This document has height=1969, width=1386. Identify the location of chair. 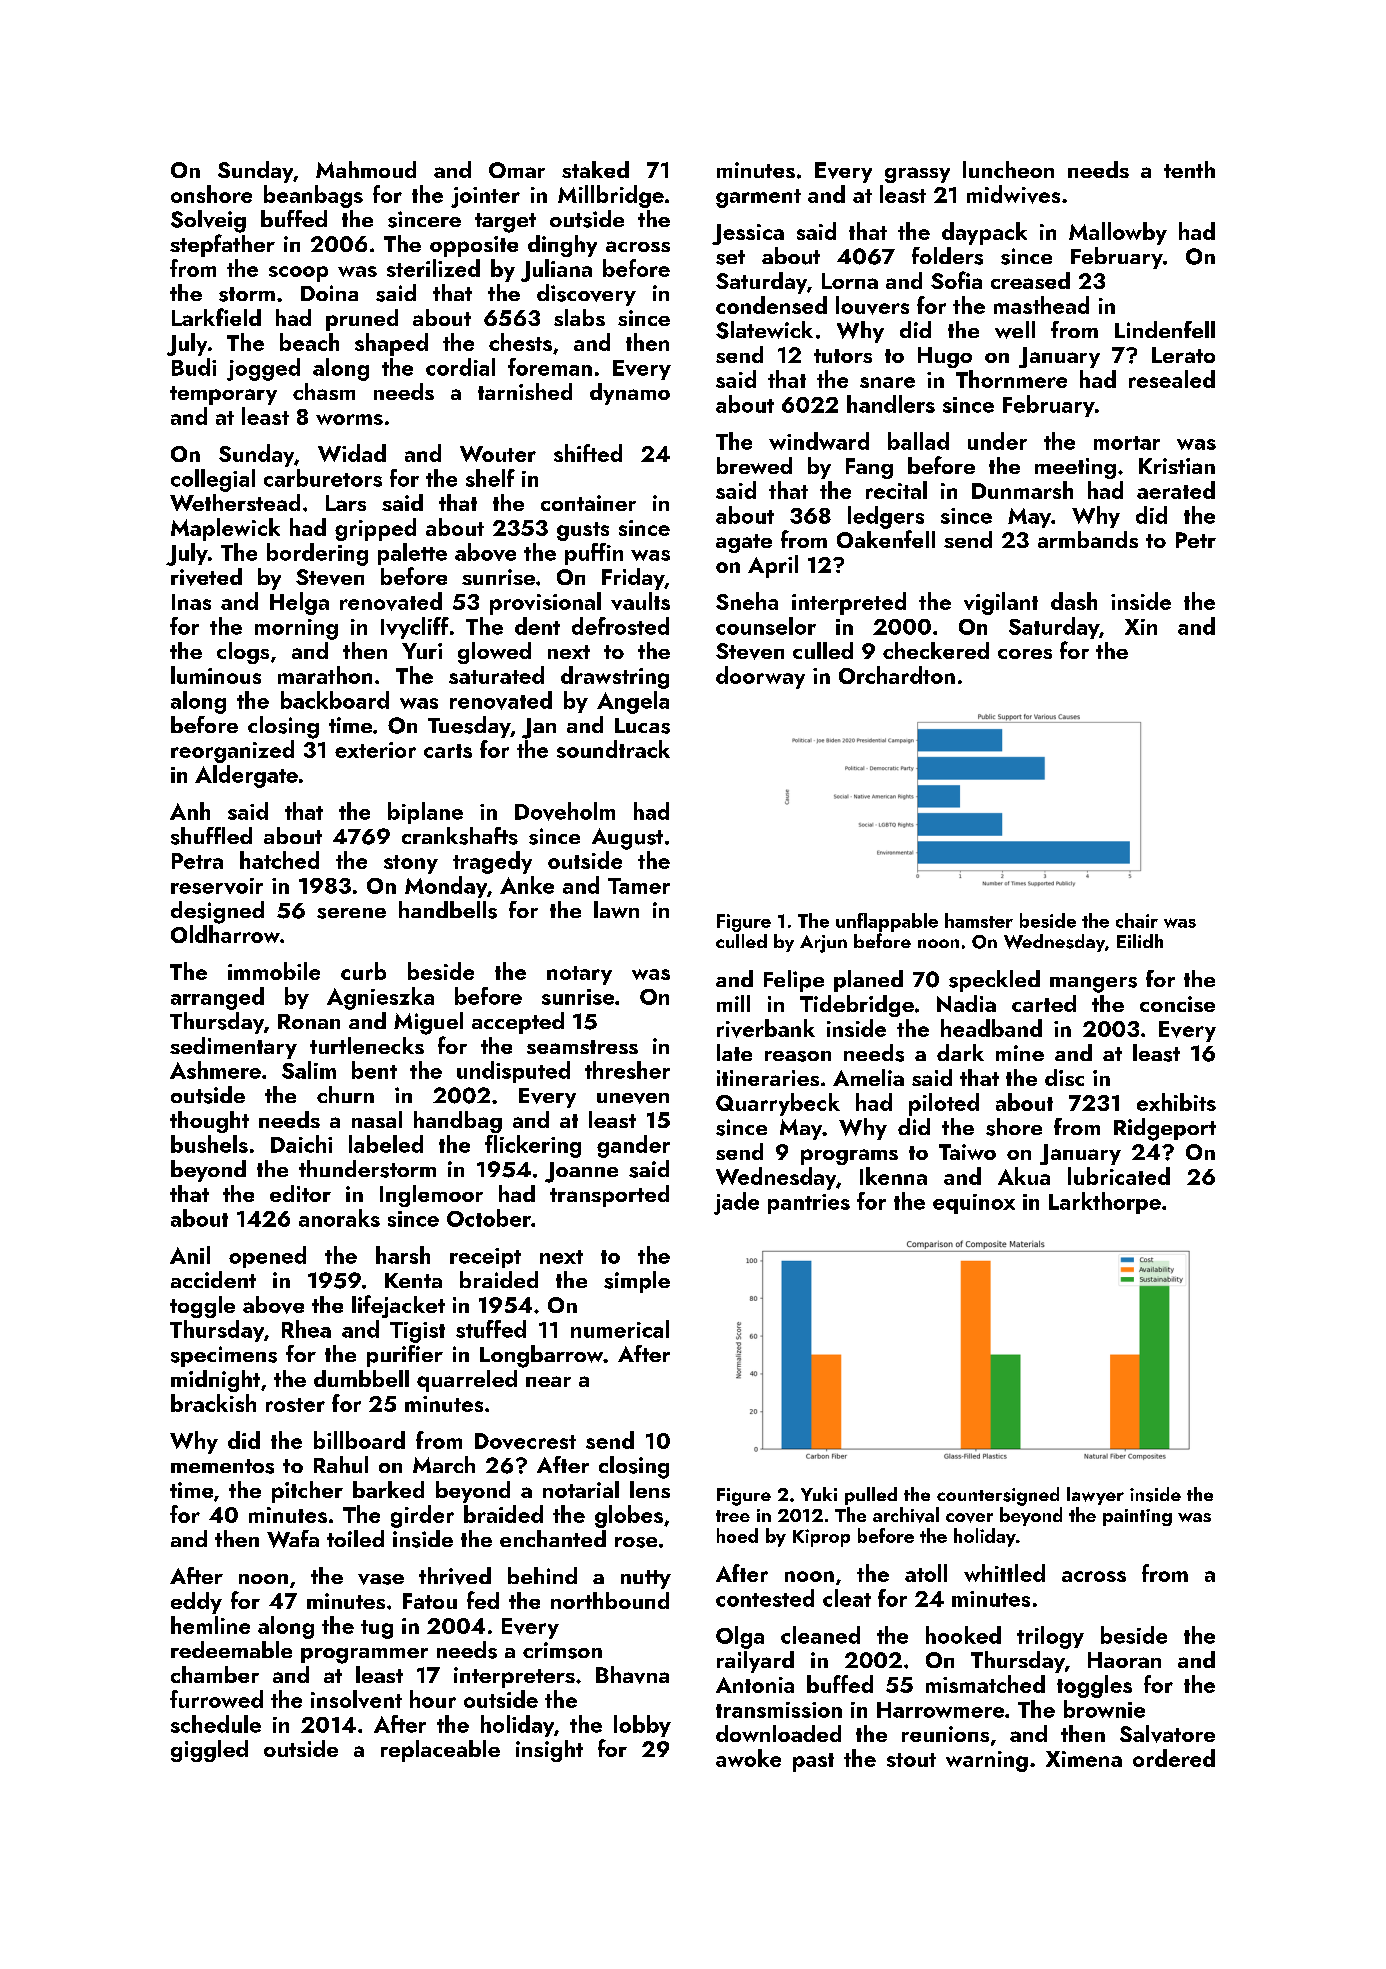
(1137, 920).
